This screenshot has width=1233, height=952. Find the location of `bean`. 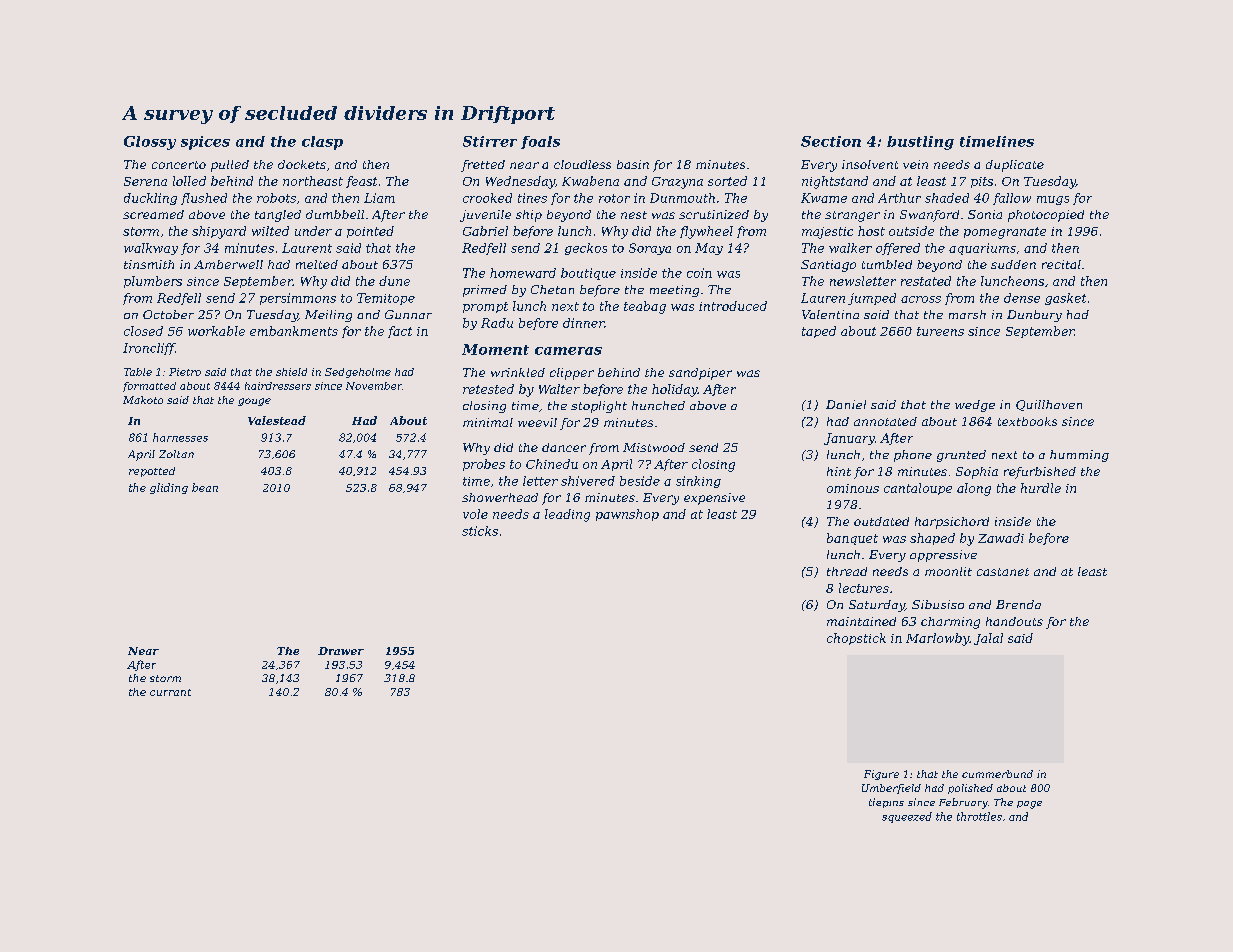

bean is located at coordinates (205, 487).
